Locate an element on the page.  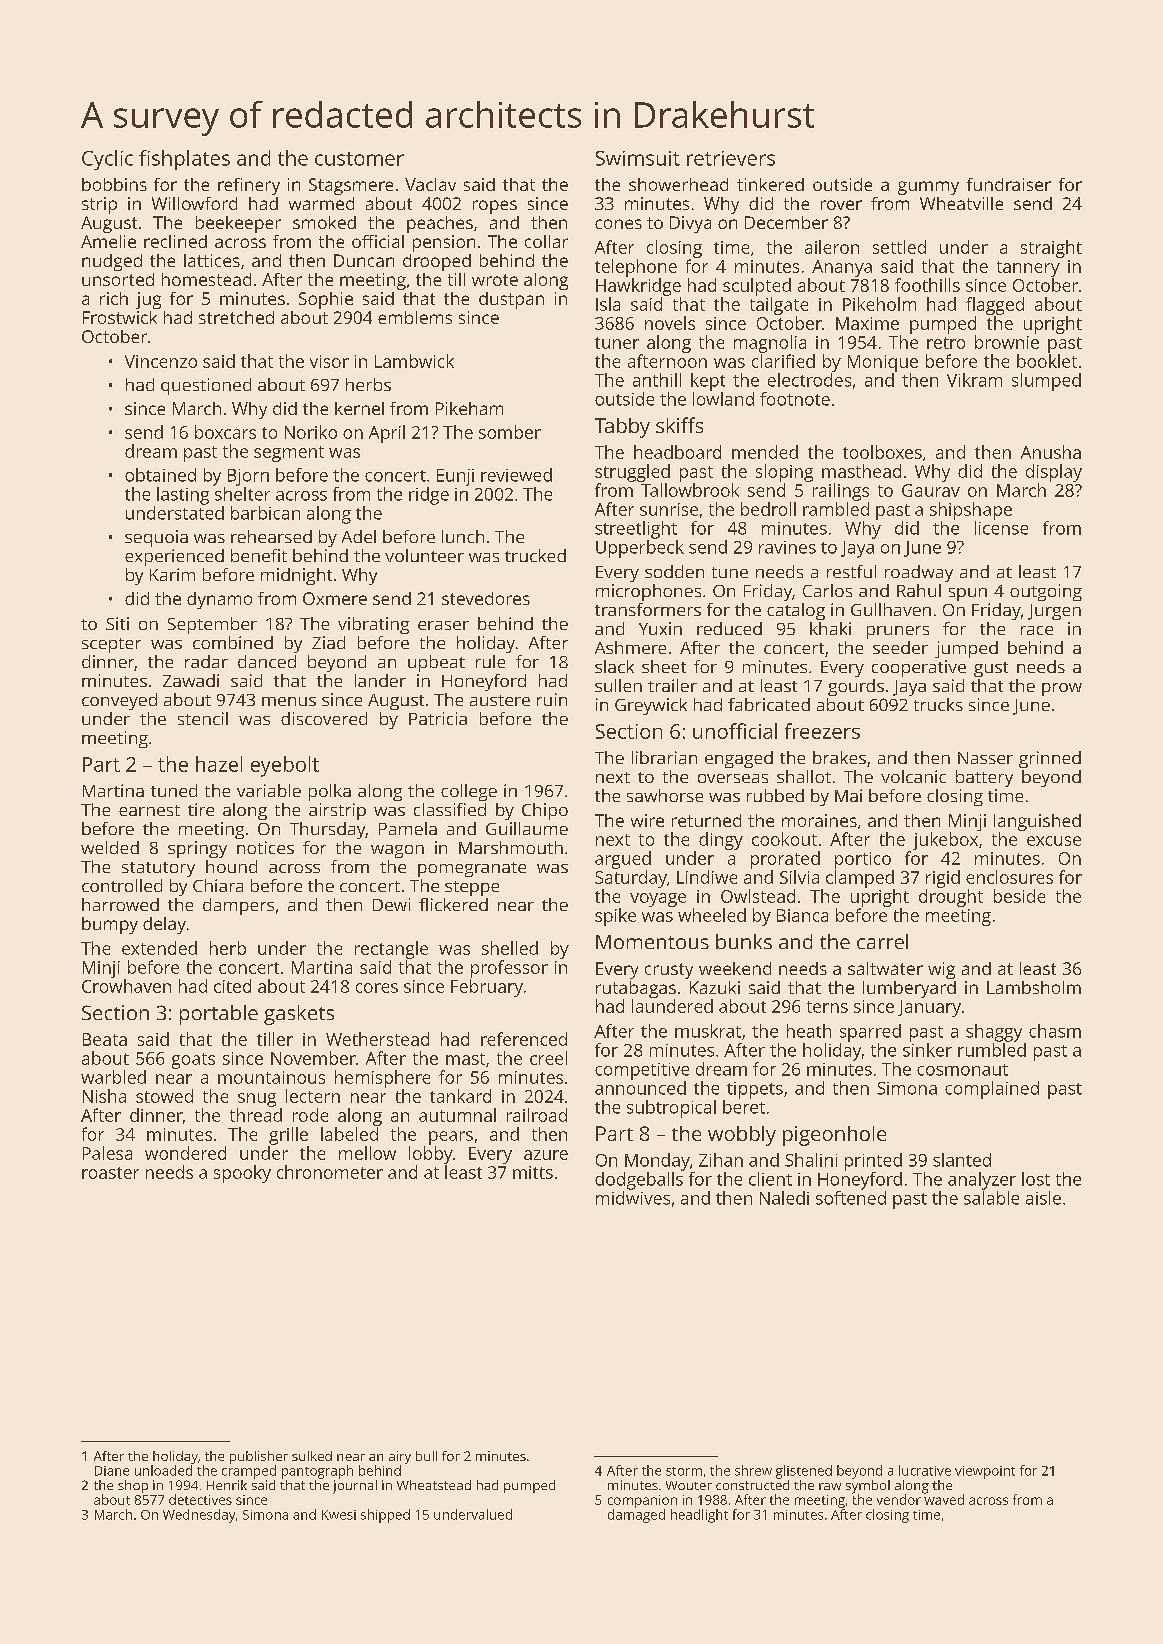
Jurgen is located at coordinates (1054, 612).
